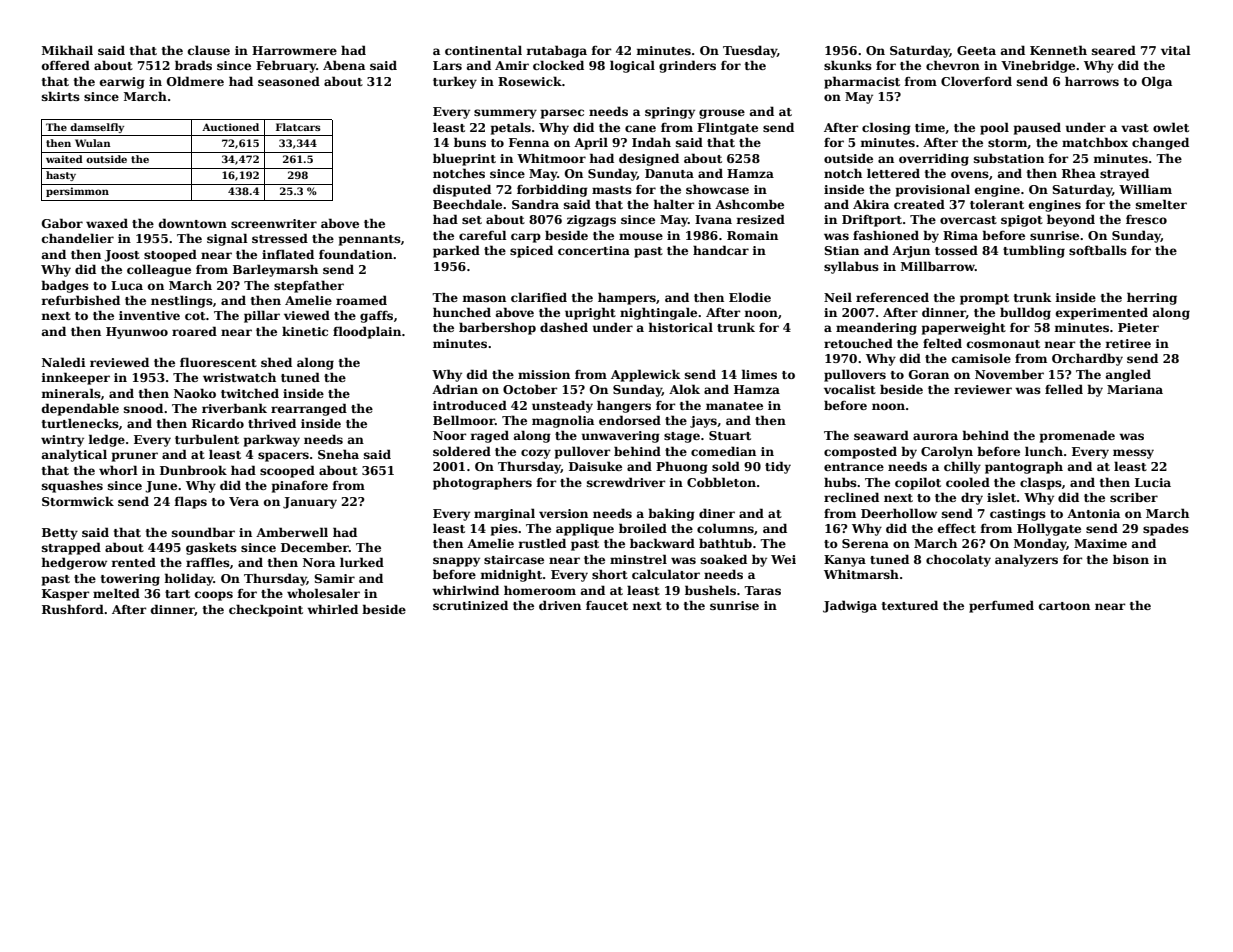  I want to click on cartoon, so click(1064, 606).
